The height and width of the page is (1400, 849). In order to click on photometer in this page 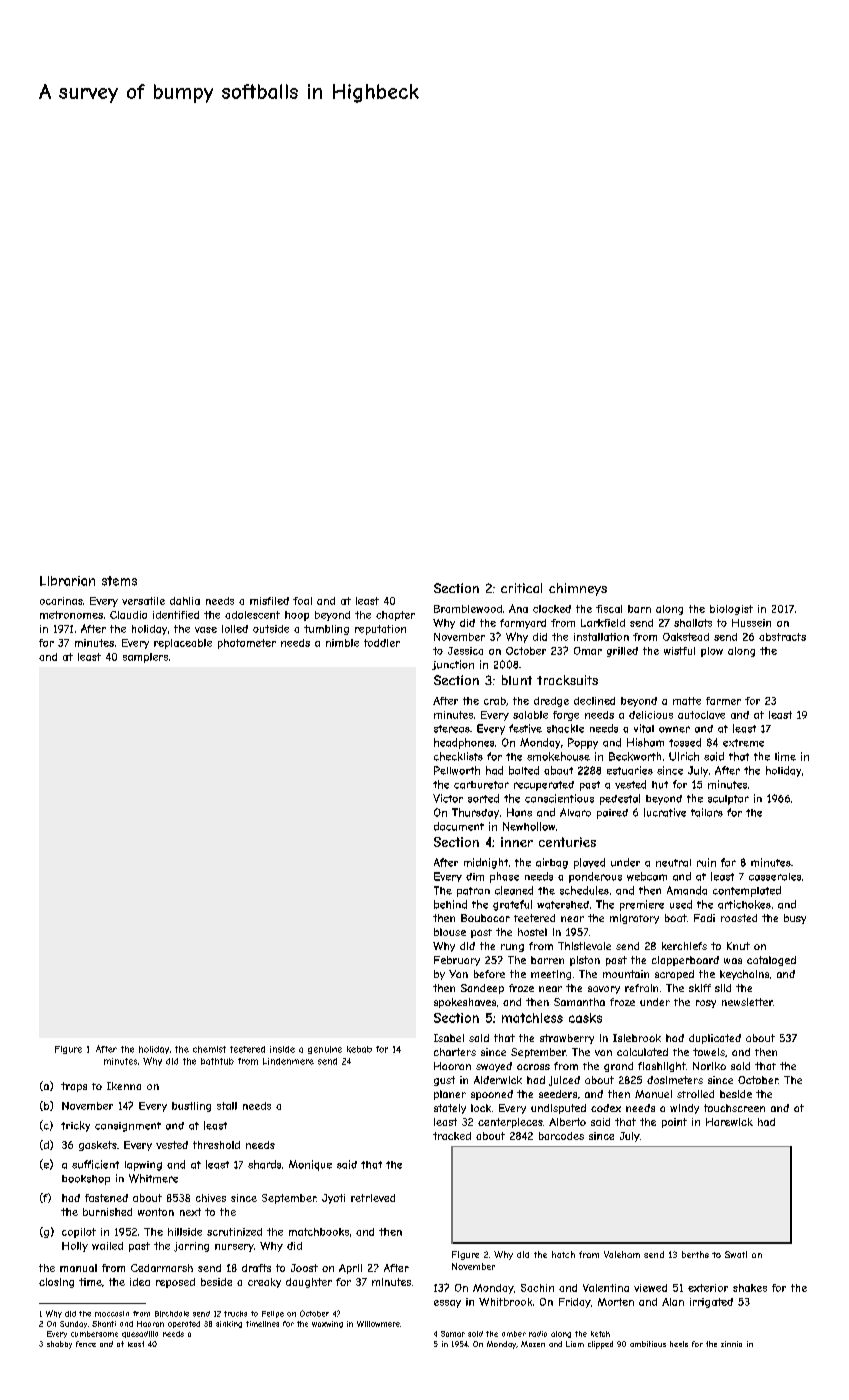, I will do `click(247, 644)`.
